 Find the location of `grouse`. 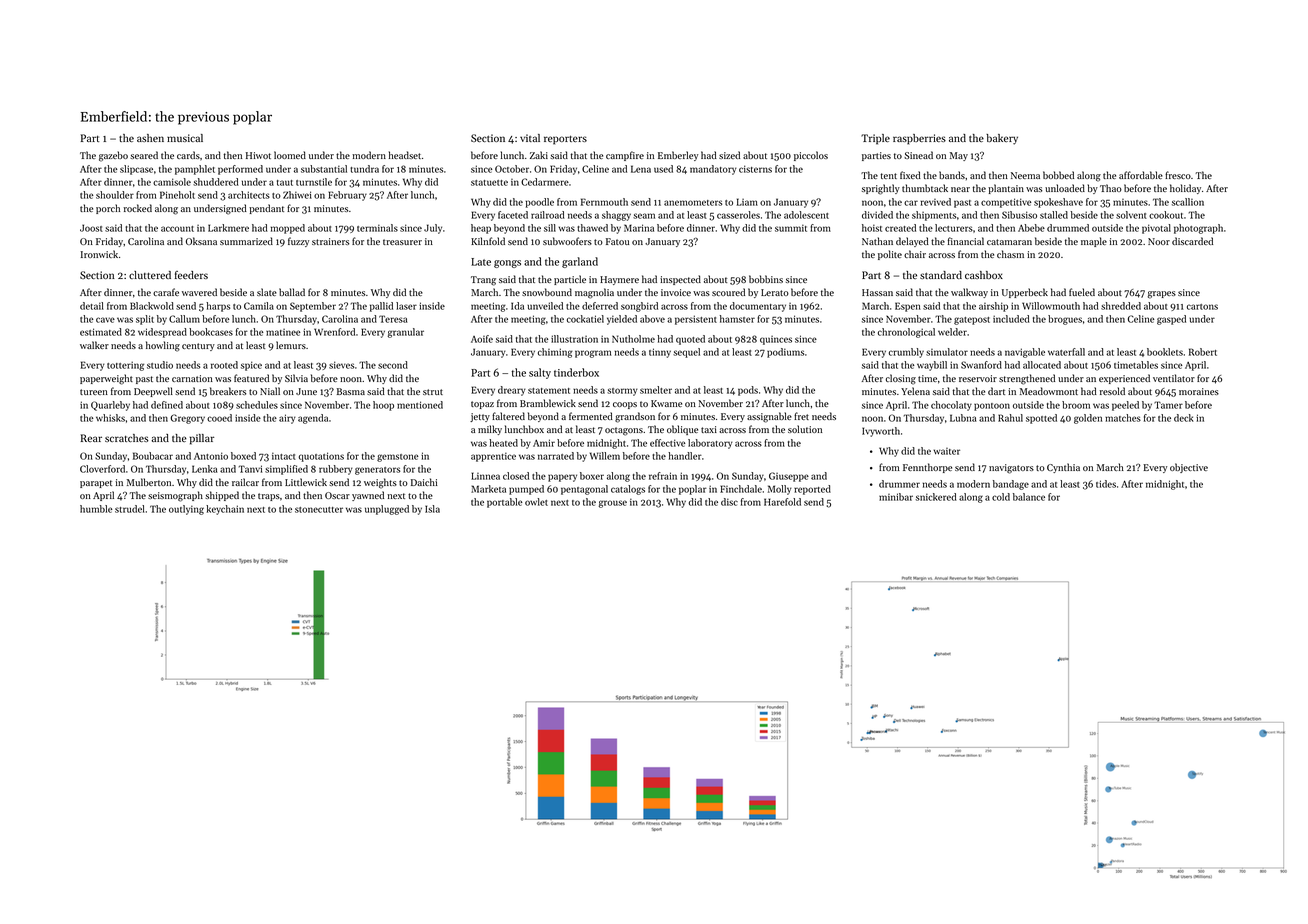

grouse is located at coordinates (613, 504).
